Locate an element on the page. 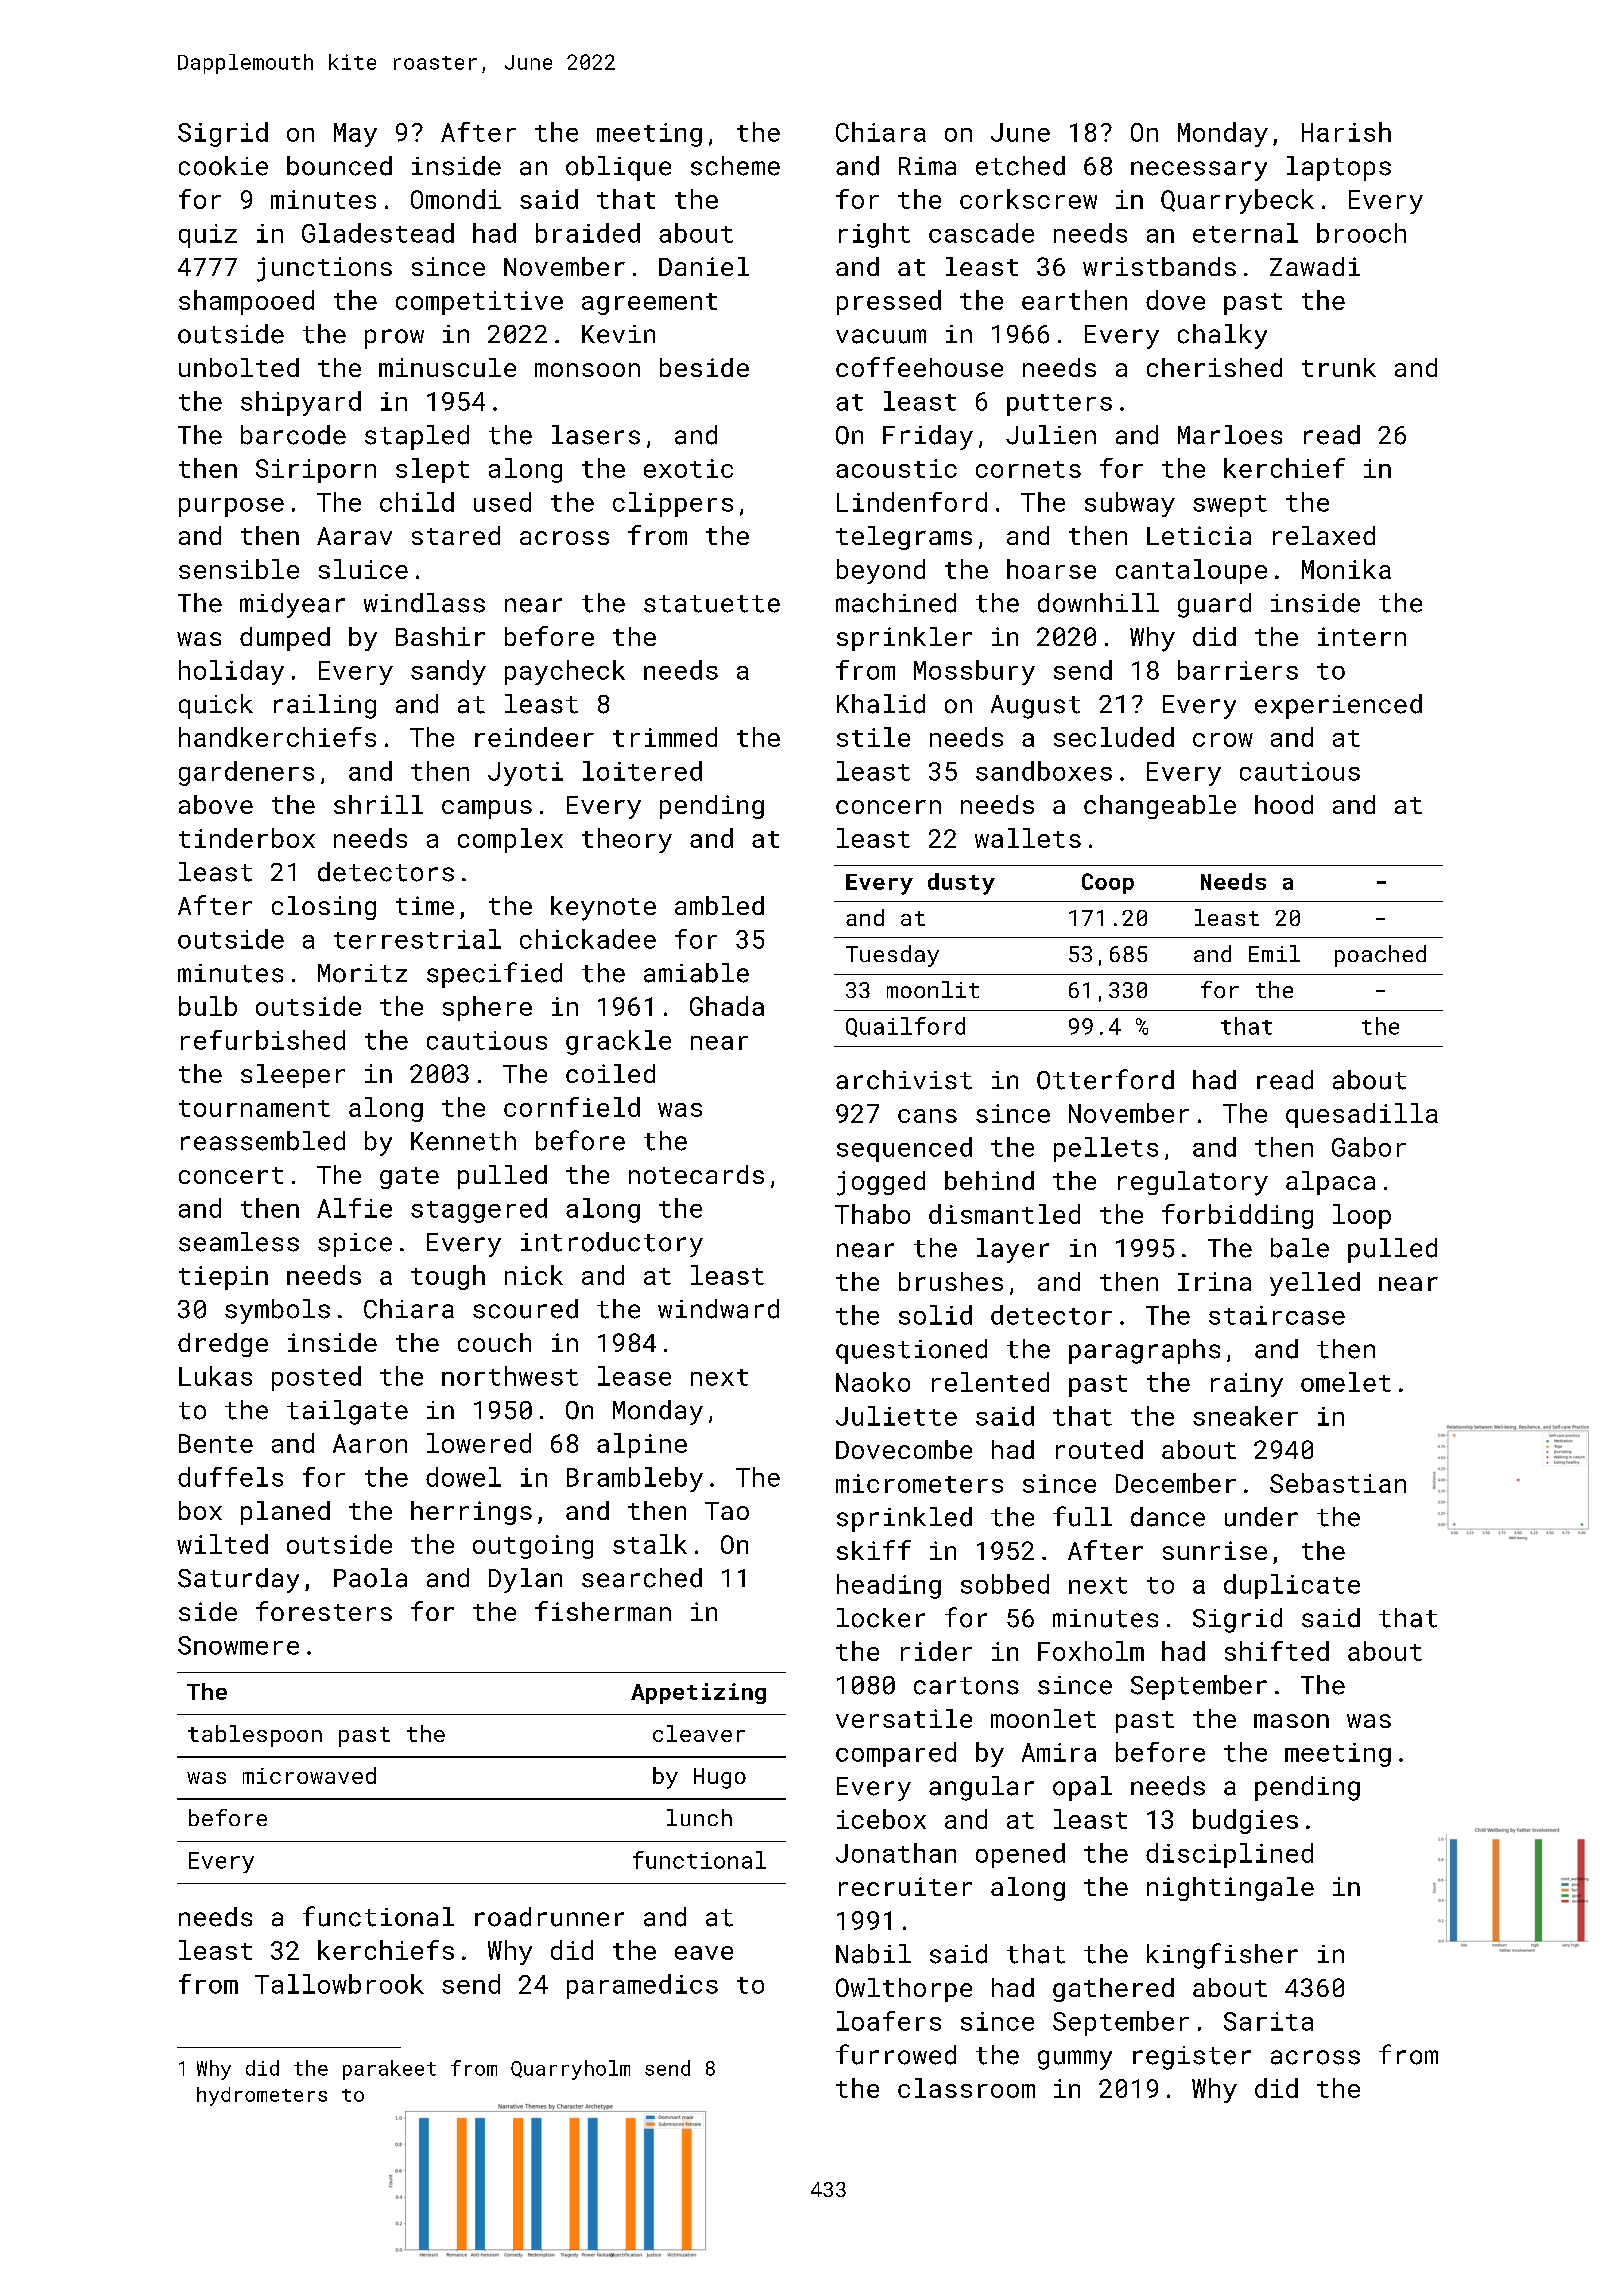 This image has width=1620, height=2292. staggered is located at coordinates (479, 1210).
